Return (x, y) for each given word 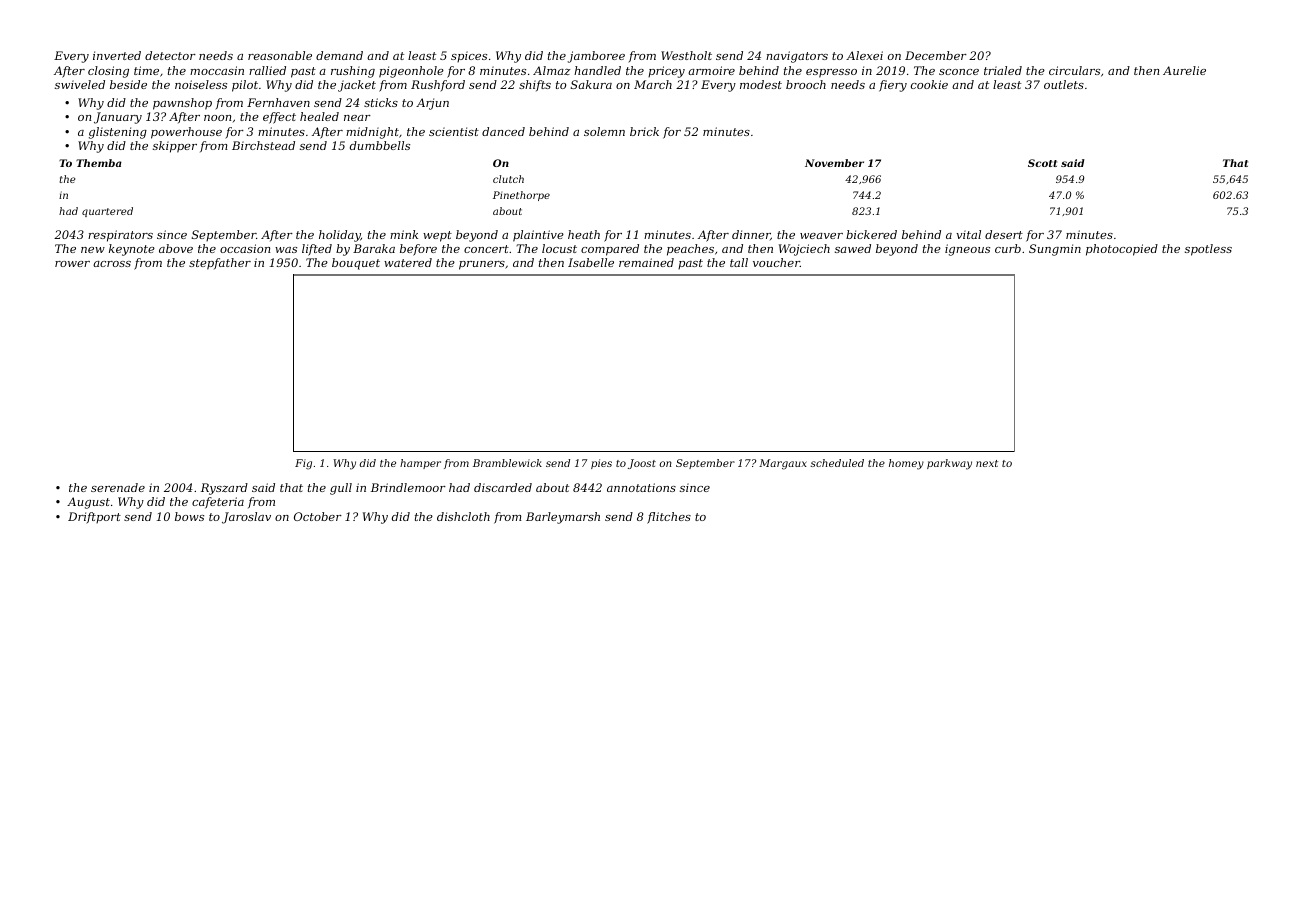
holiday (340, 236)
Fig (303, 464)
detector (170, 55)
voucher (776, 262)
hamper (420, 464)
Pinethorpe (521, 196)
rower (72, 264)
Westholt (686, 55)
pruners (482, 265)
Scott (1042, 163)
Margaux (783, 464)
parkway (949, 464)
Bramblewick (507, 463)
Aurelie (1184, 70)
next (987, 463)
